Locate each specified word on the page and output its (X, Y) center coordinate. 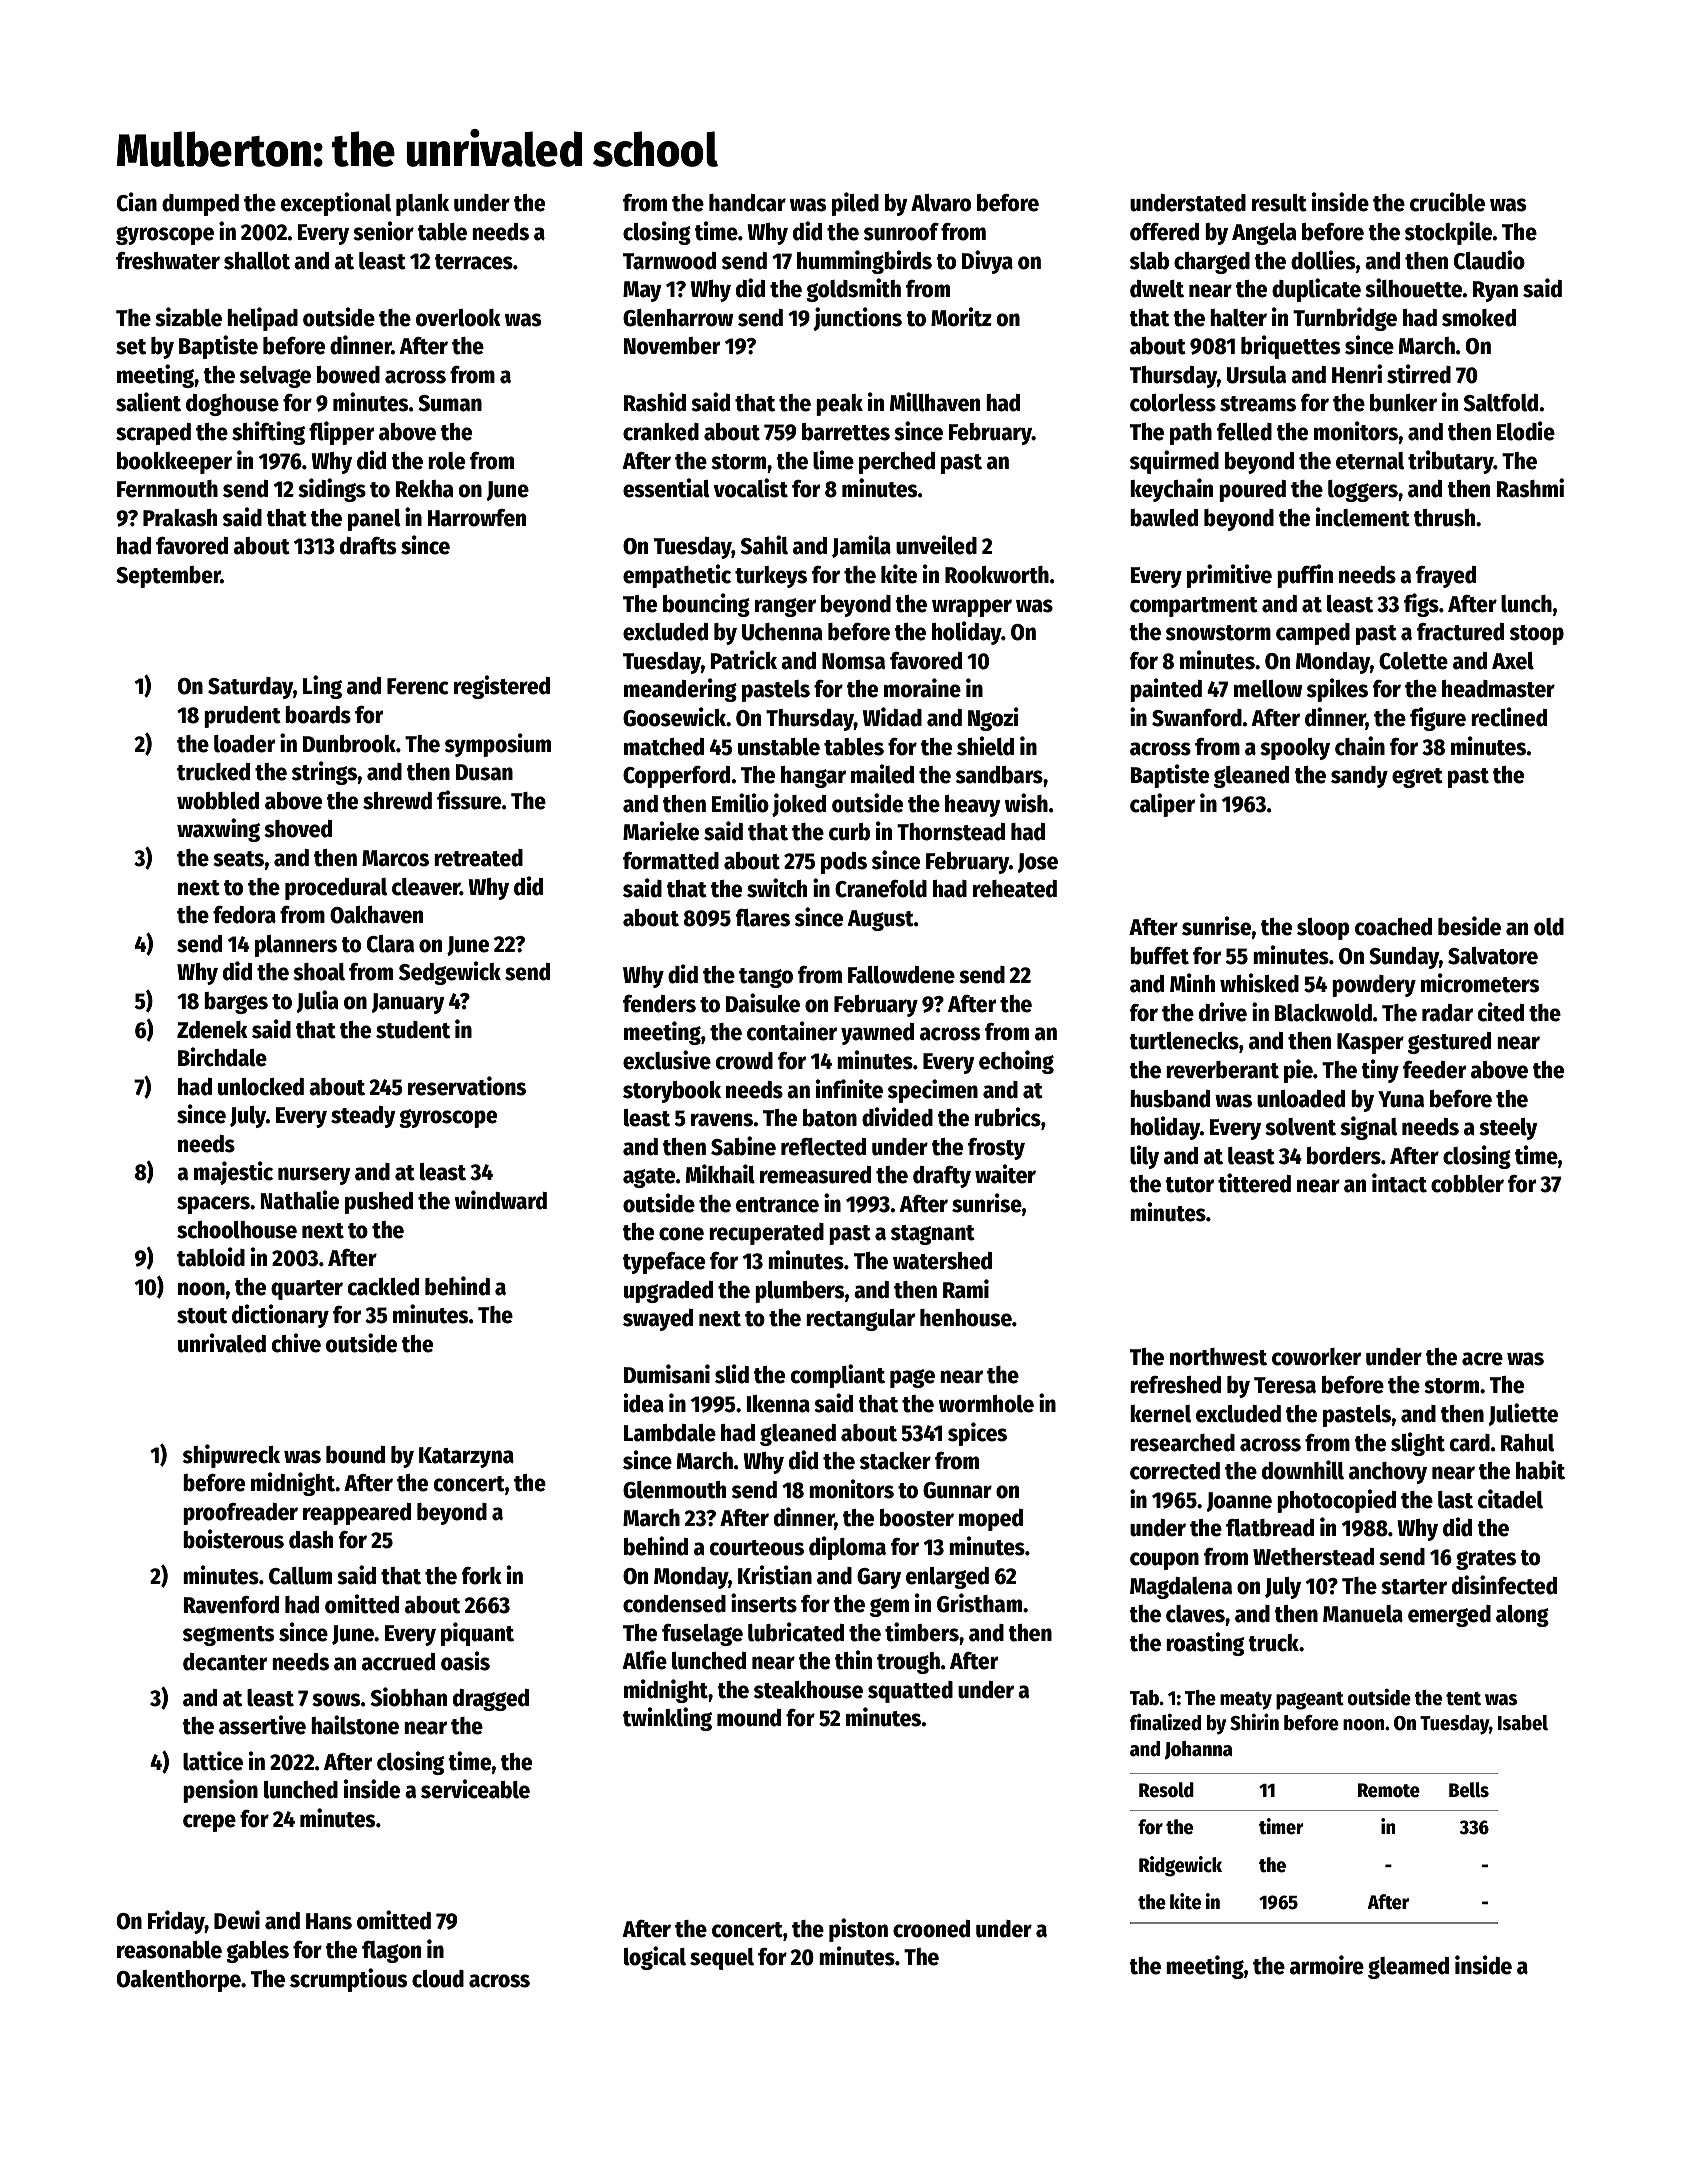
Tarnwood (669, 261)
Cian (137, 202)
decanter (225, 1662)
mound (749, 1718)
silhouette (1413, 288)
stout (202, 1316)
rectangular (860, 1320)
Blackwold (1323, 1013)
